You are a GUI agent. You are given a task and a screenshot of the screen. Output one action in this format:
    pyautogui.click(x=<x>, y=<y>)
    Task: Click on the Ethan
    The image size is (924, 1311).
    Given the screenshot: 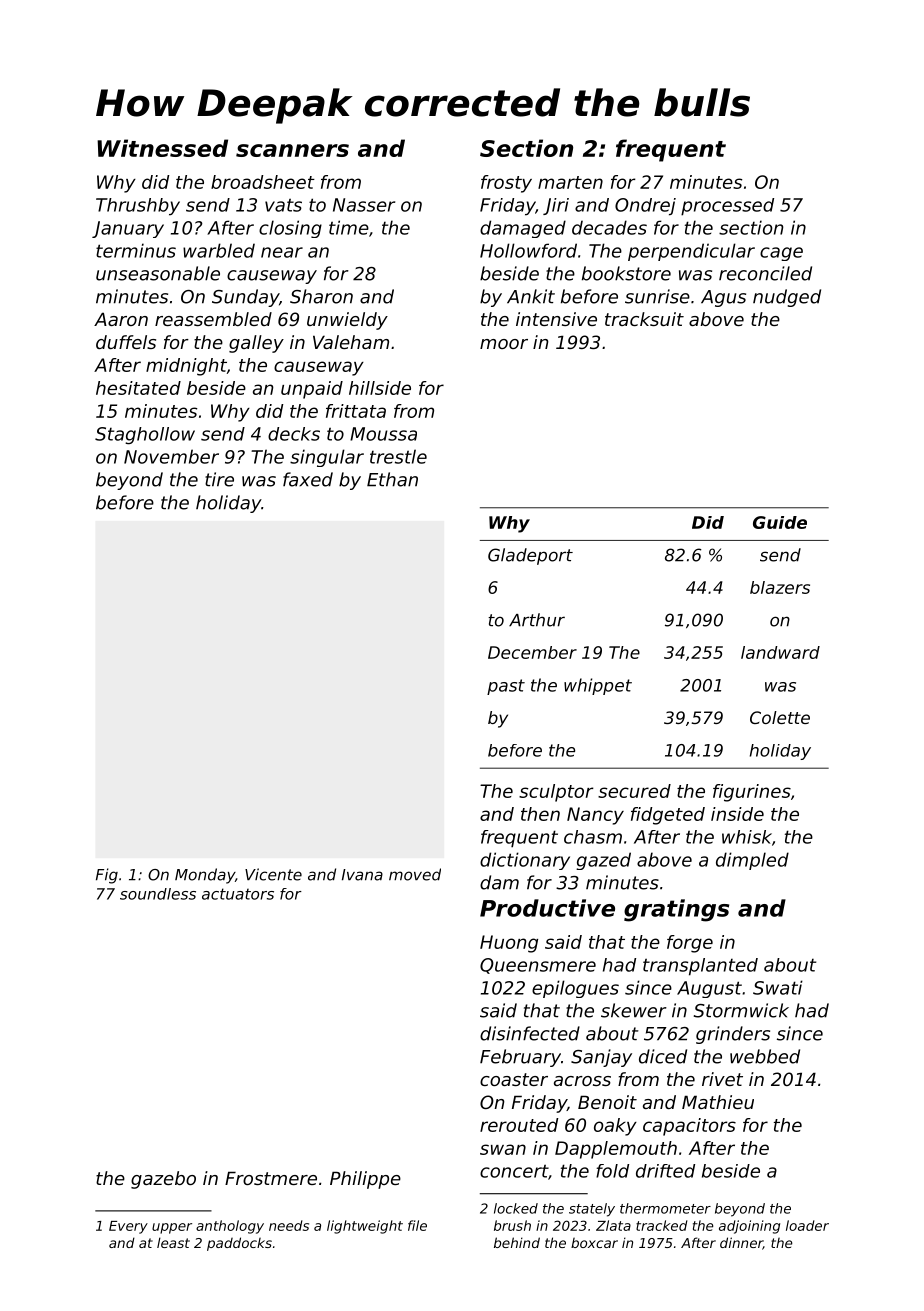 What is the action you would take?
    pyautogui.click(x=392, y=479)
